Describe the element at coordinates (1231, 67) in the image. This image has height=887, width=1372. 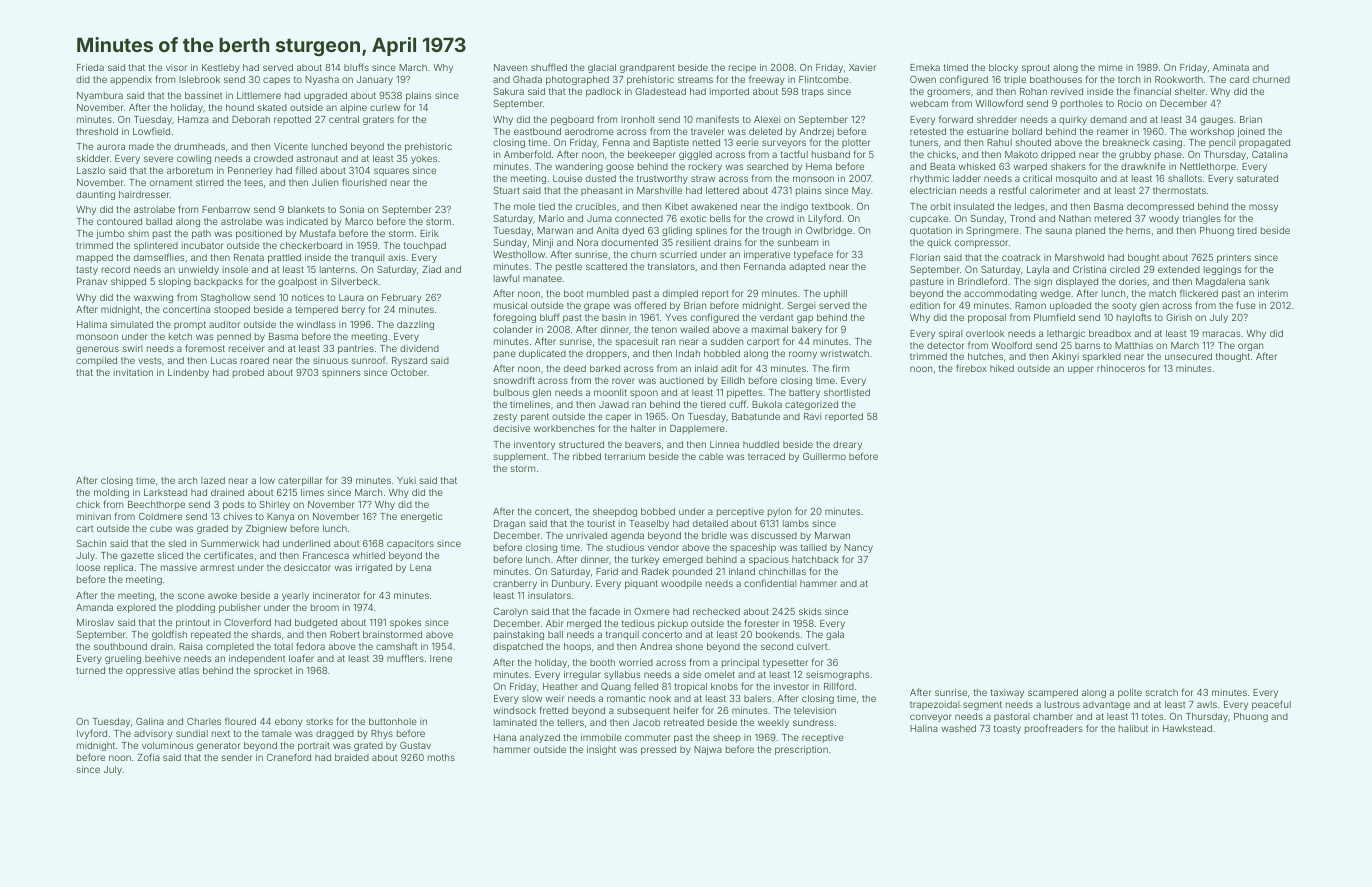
I see `Aminata` at that location.
